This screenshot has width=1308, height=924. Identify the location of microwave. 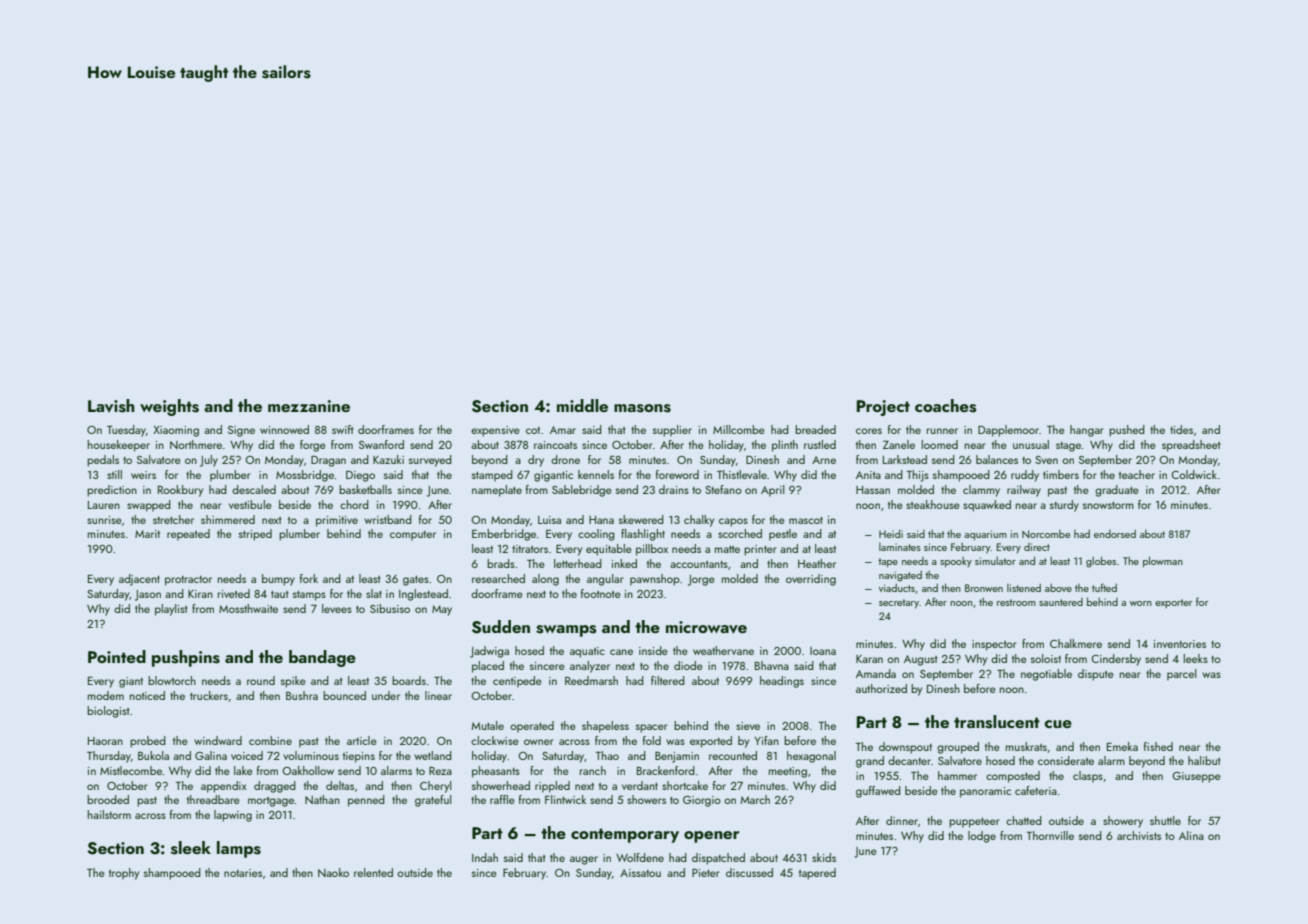
(706, 627).
